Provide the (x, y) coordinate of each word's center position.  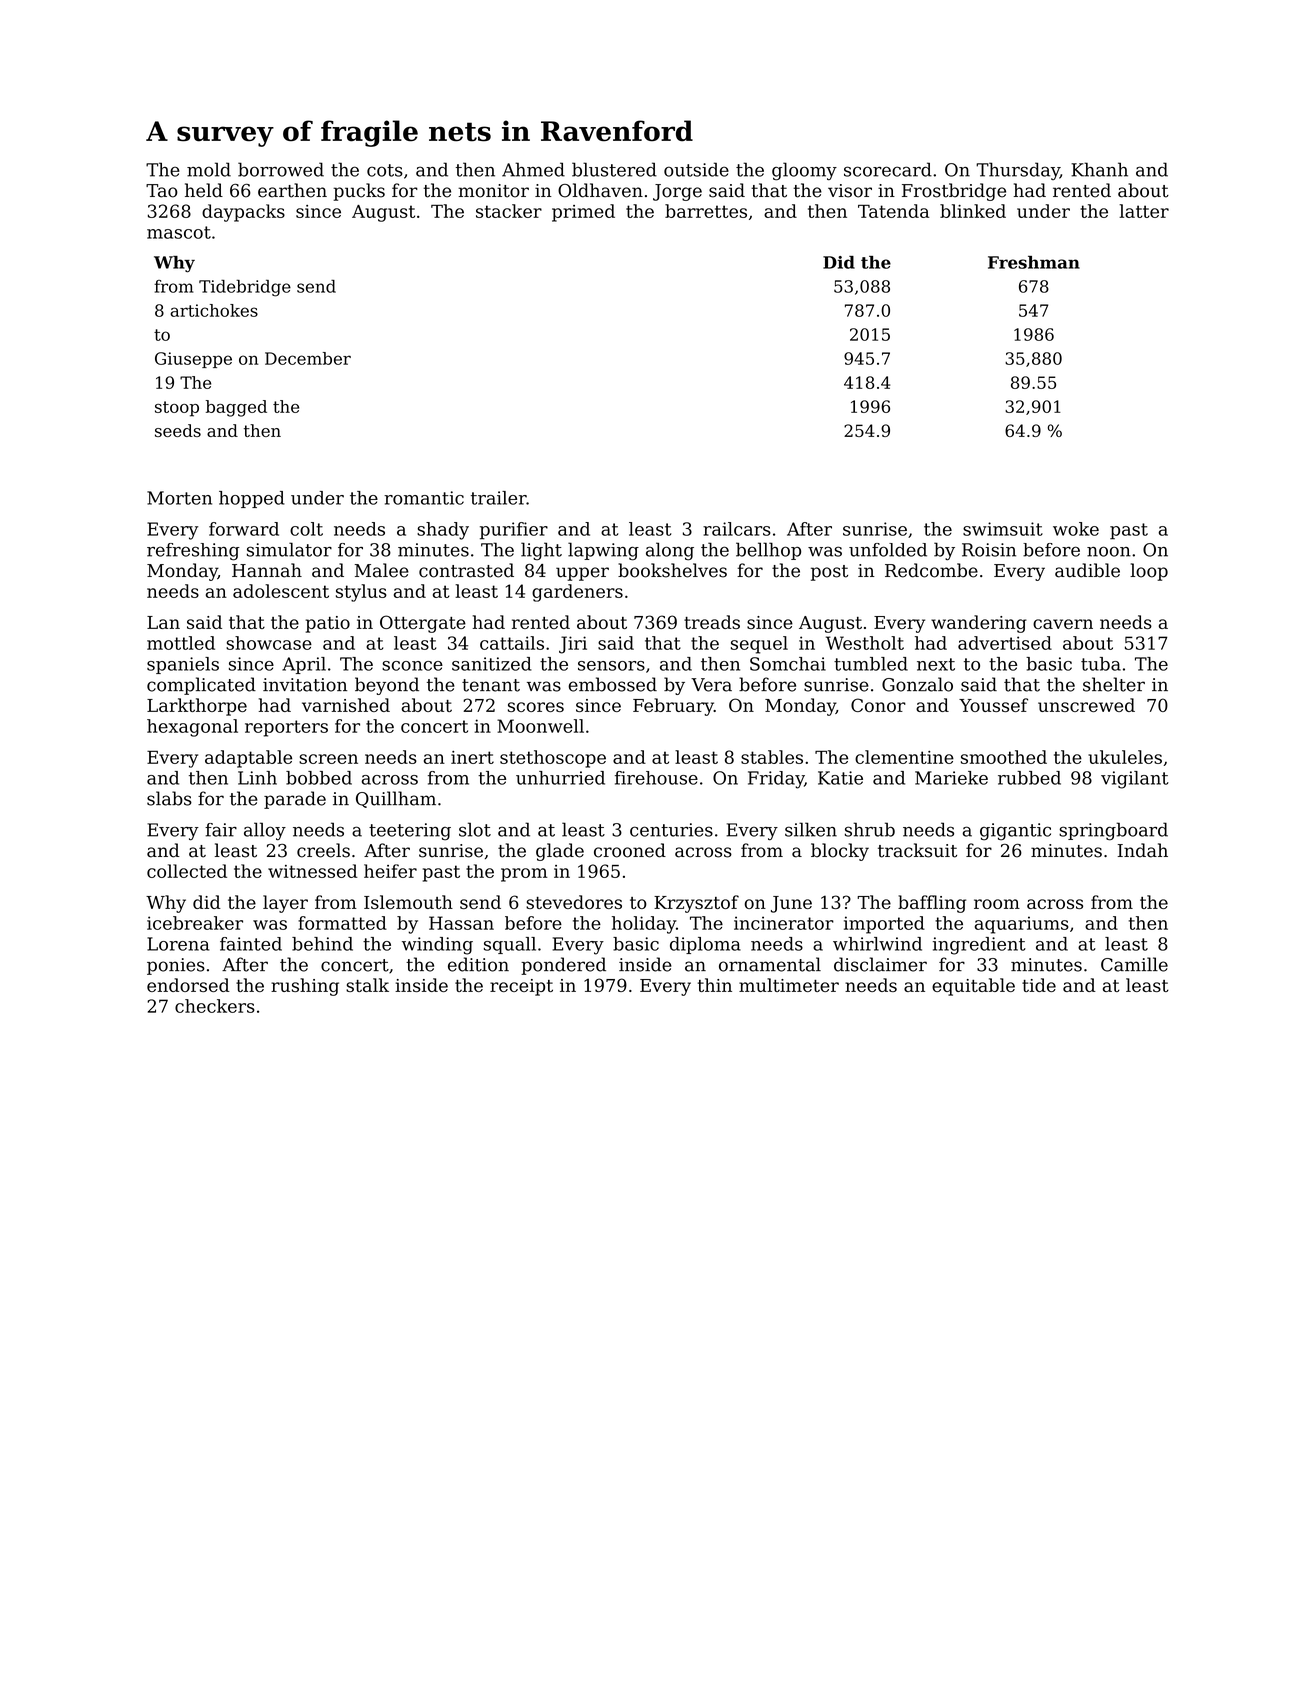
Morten (179, 498)
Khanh (1099, 169)
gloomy (804, 171)
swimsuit (1003, 529)
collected (187, 871)
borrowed (281, 169)
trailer (499, 498)
